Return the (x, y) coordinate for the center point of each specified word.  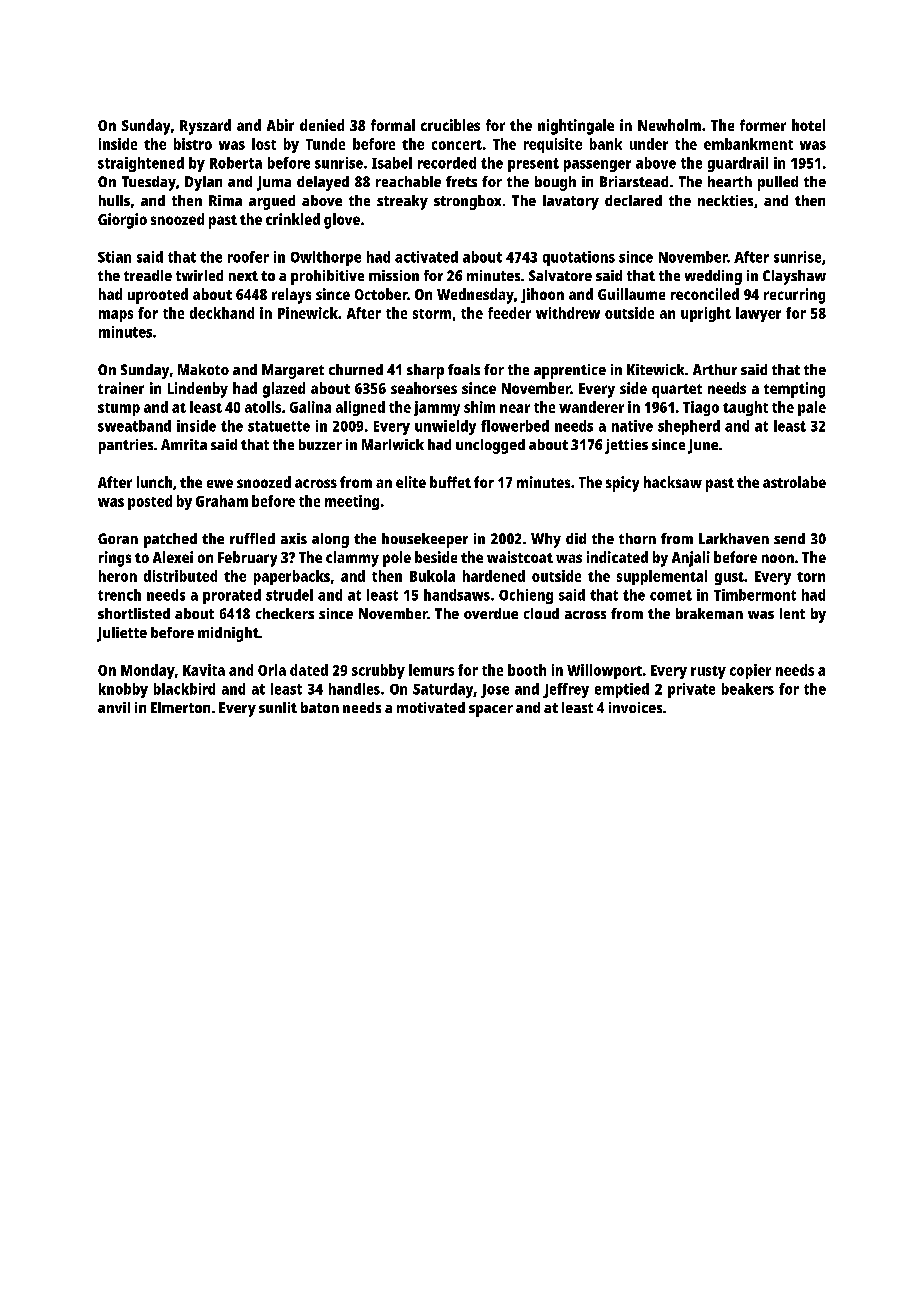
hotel (808, 125)
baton (320, 707)
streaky (402, 202)
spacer (491, 711)
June (703, 446)
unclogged (490, 446)
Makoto (203, 369)
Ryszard (205, 127)
